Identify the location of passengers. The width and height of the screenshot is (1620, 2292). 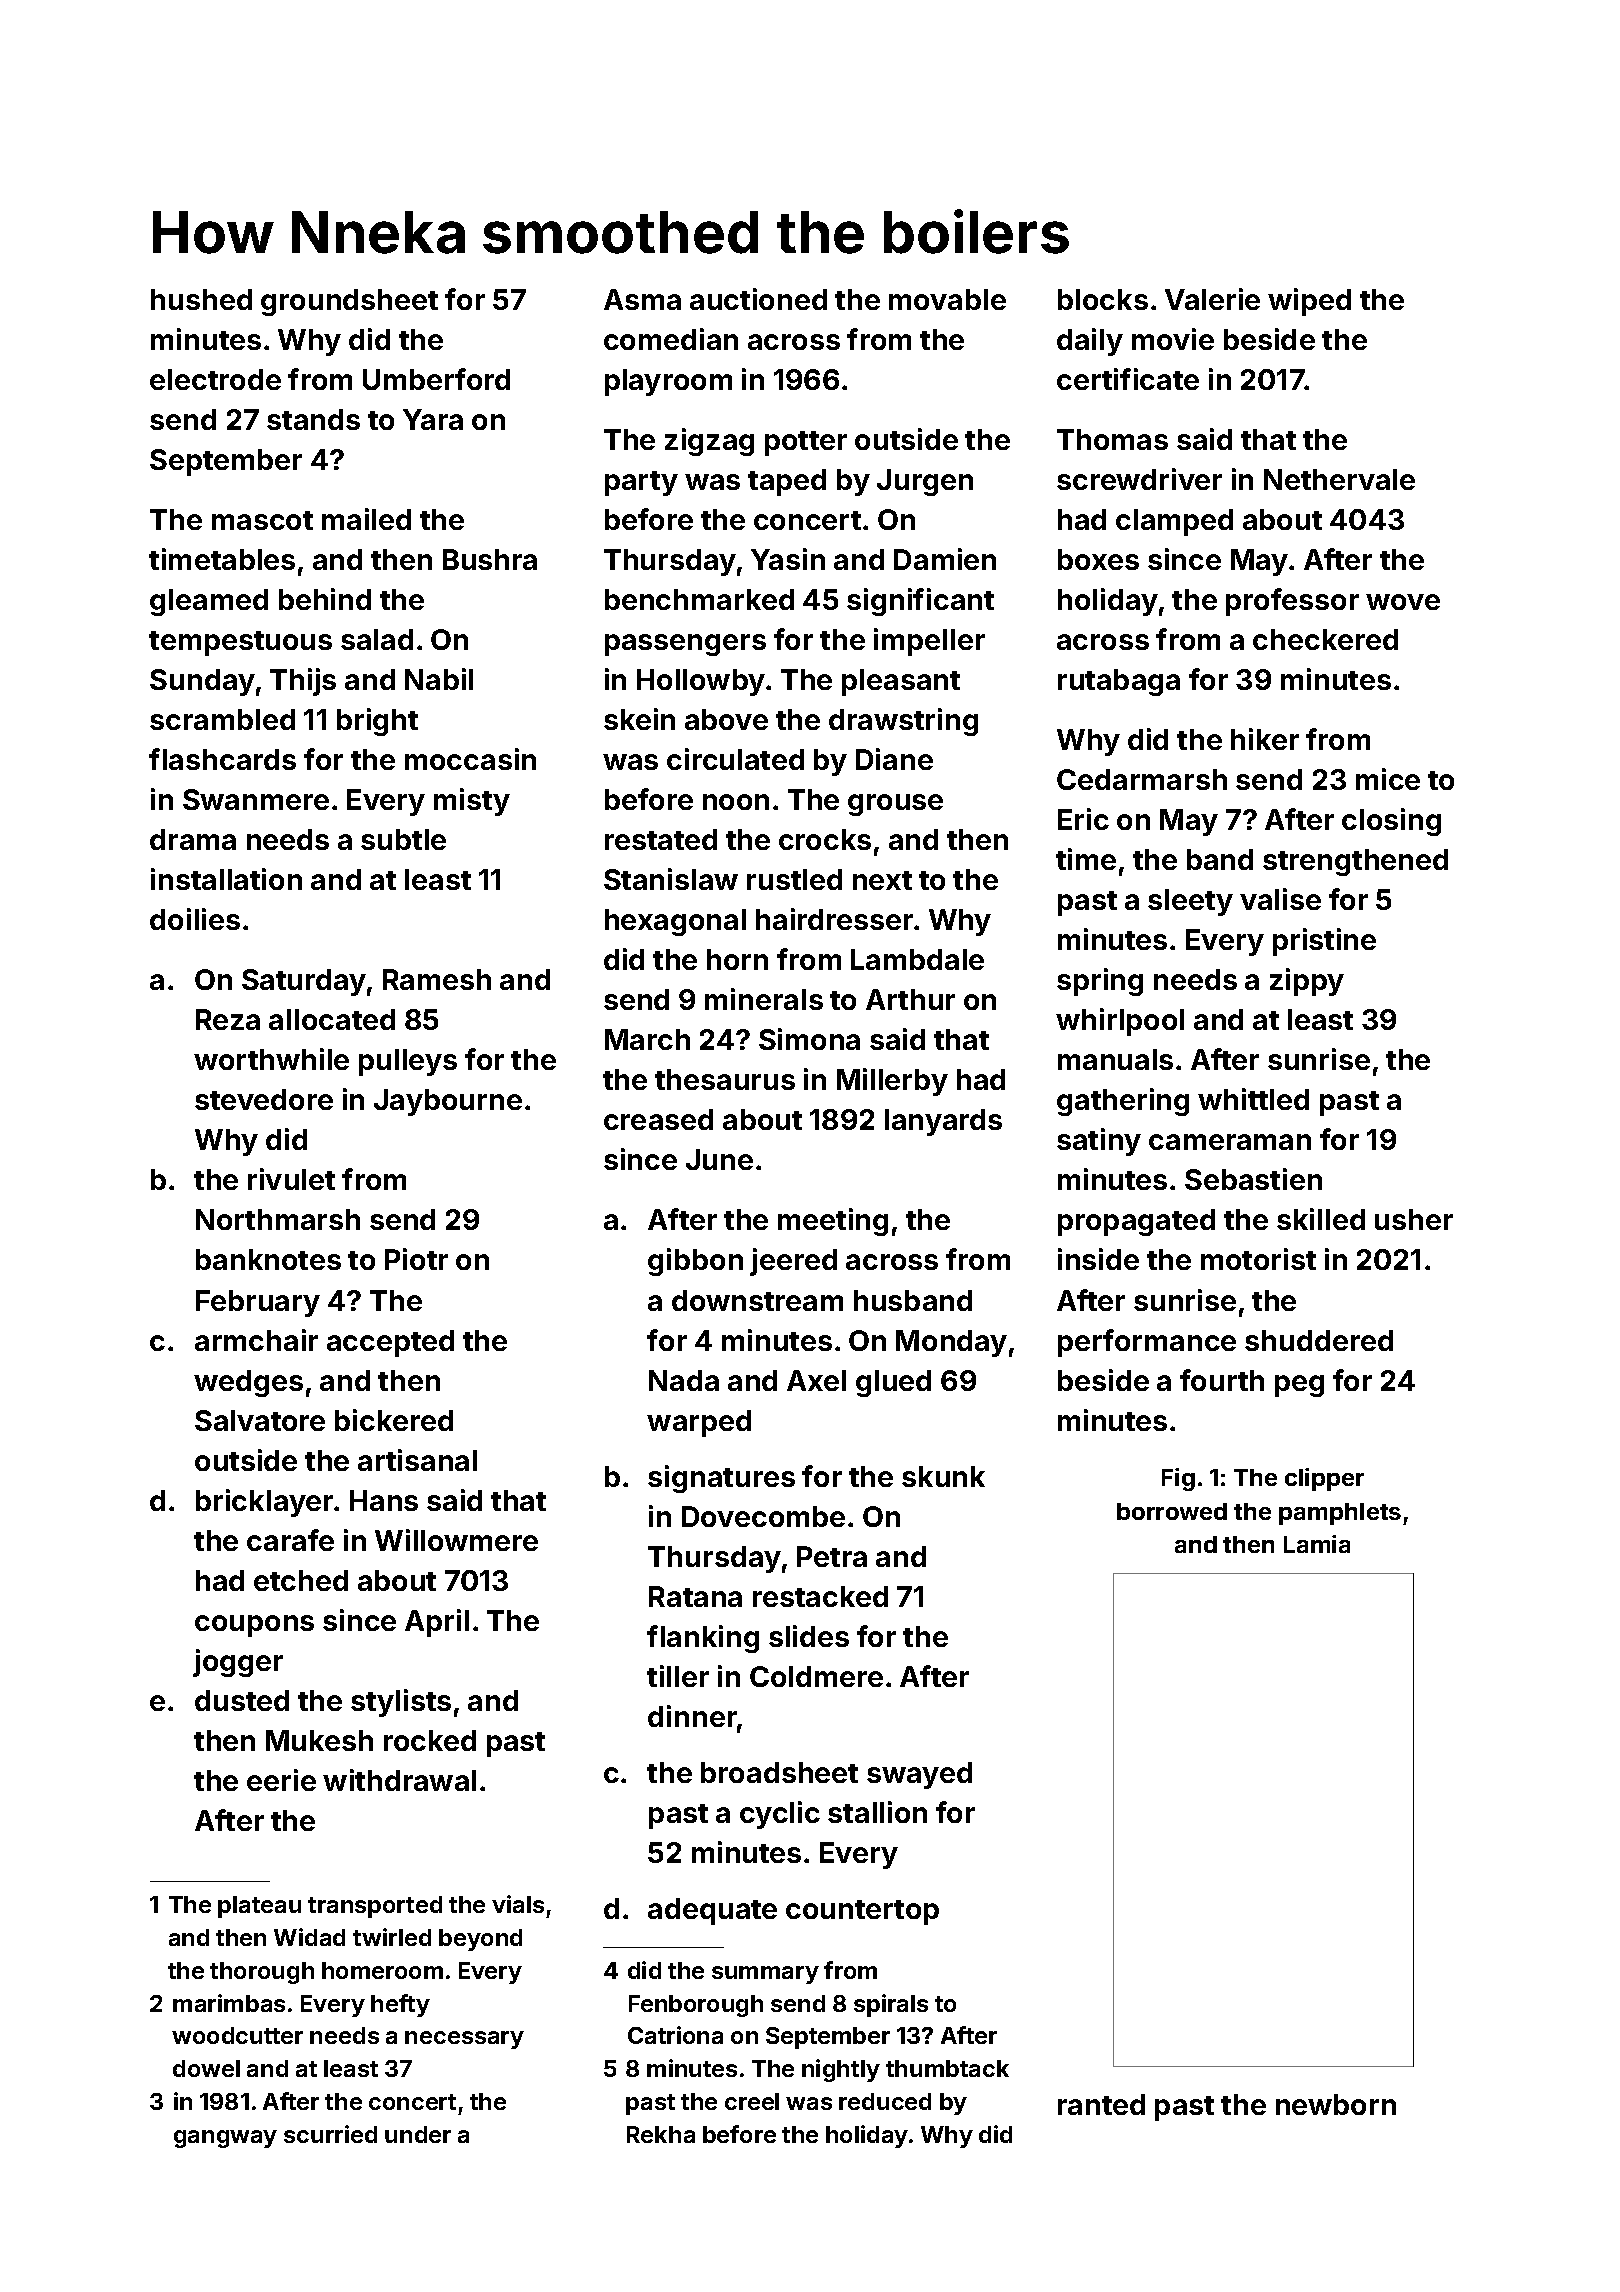
(685, 645).
